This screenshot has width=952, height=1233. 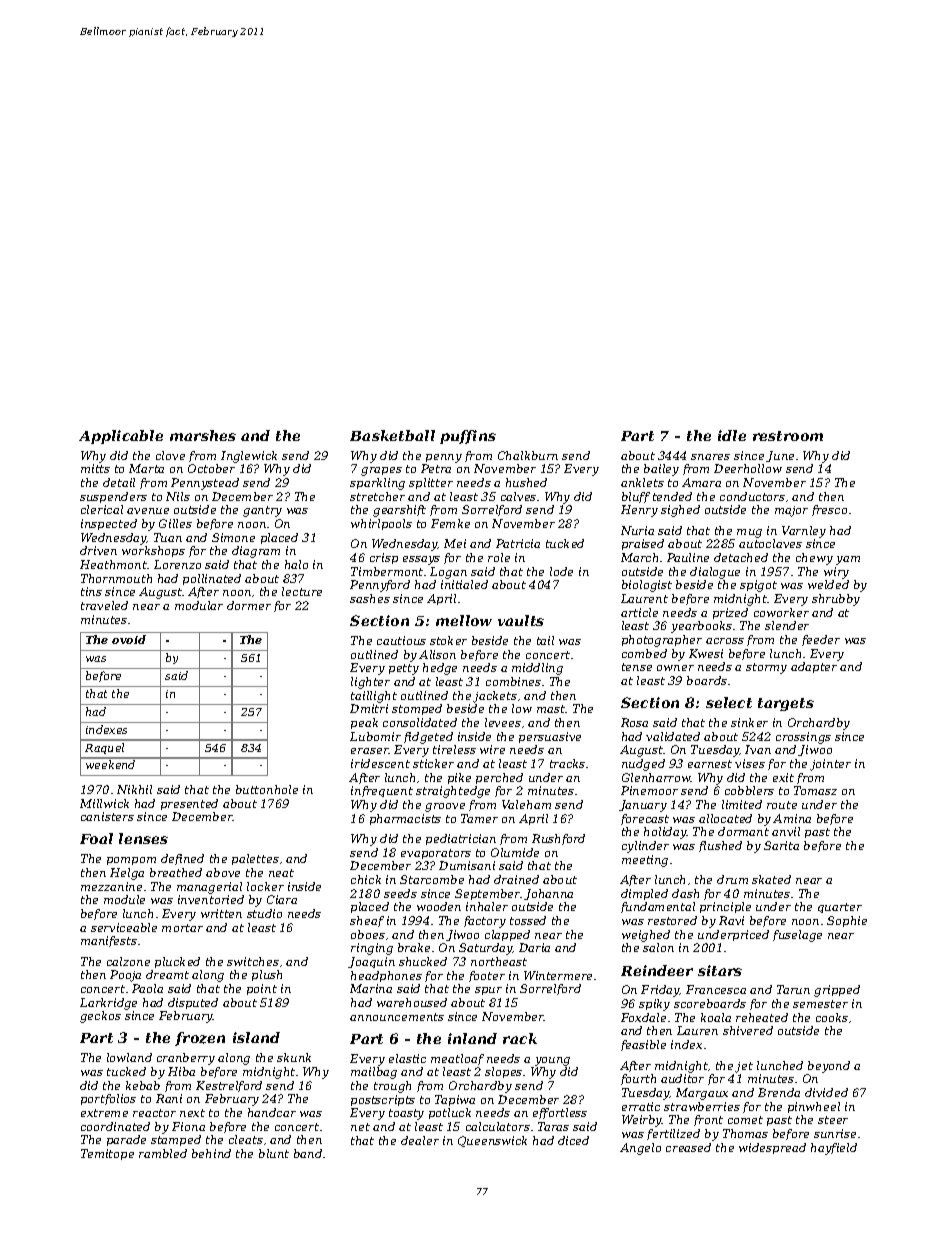 I want to click on Applicable, so click(x=121, y=437).
